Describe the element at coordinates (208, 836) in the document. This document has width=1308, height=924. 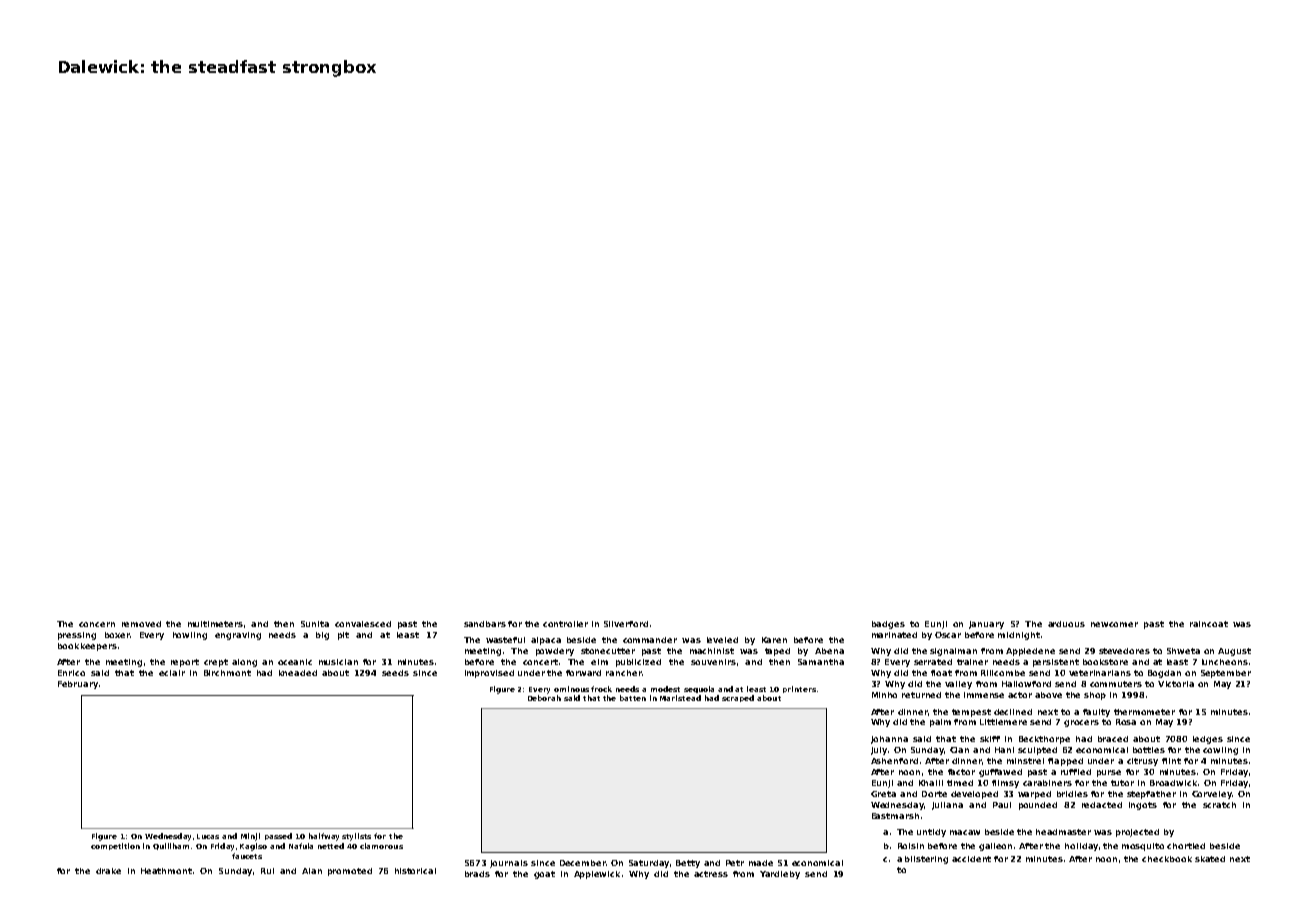
I see `Lucas` at that location.
